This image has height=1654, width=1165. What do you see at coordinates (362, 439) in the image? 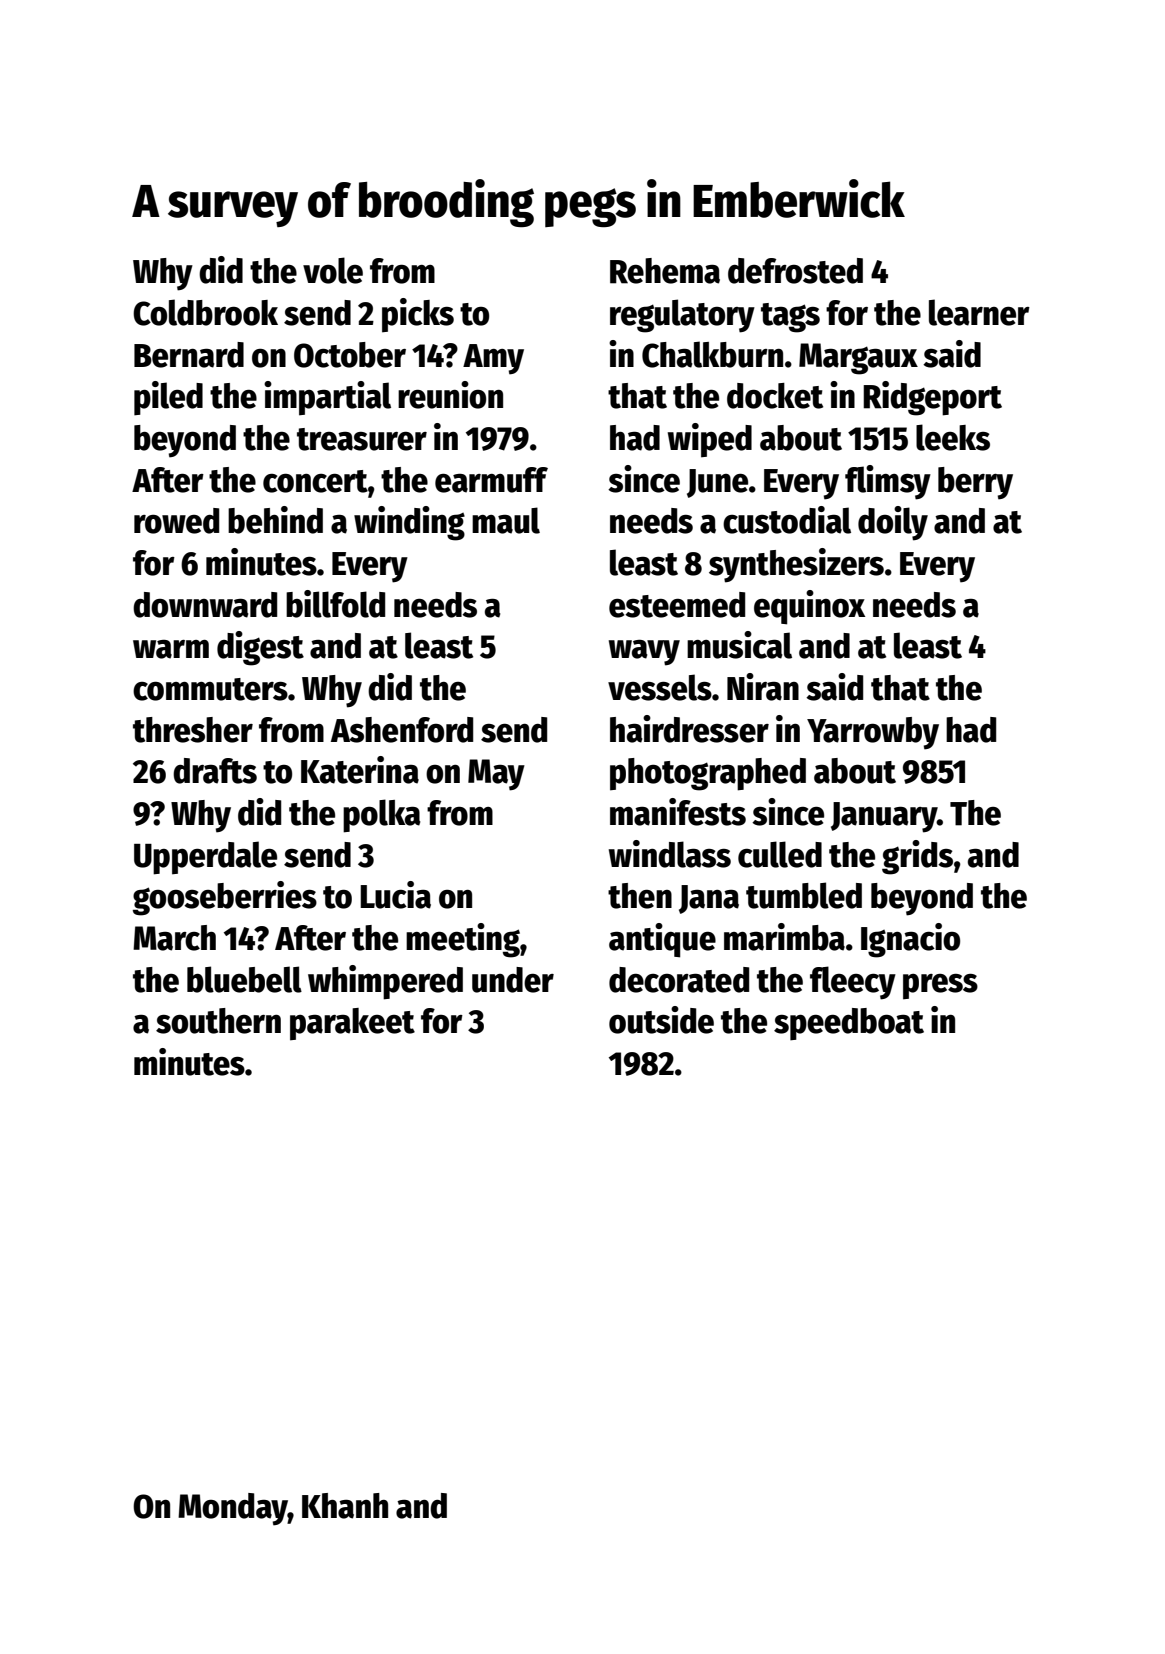
I see `treasurer` at bounding box center [362, 439].
